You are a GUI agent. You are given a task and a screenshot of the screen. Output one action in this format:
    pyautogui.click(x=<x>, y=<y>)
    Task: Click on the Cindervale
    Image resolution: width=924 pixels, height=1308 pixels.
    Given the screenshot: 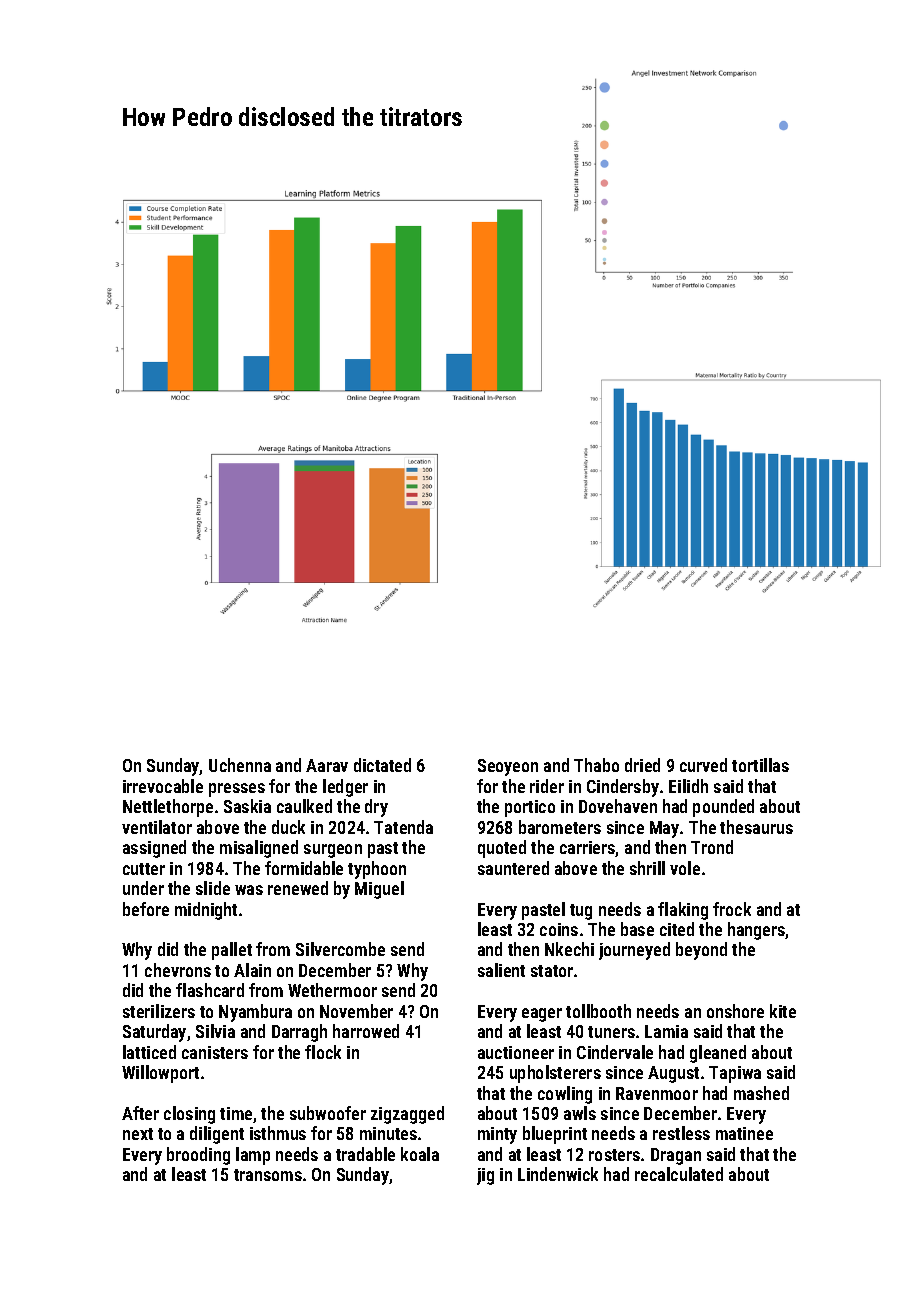 What is the action you would take?
    pyautogui.click(x=615, y=1052)
